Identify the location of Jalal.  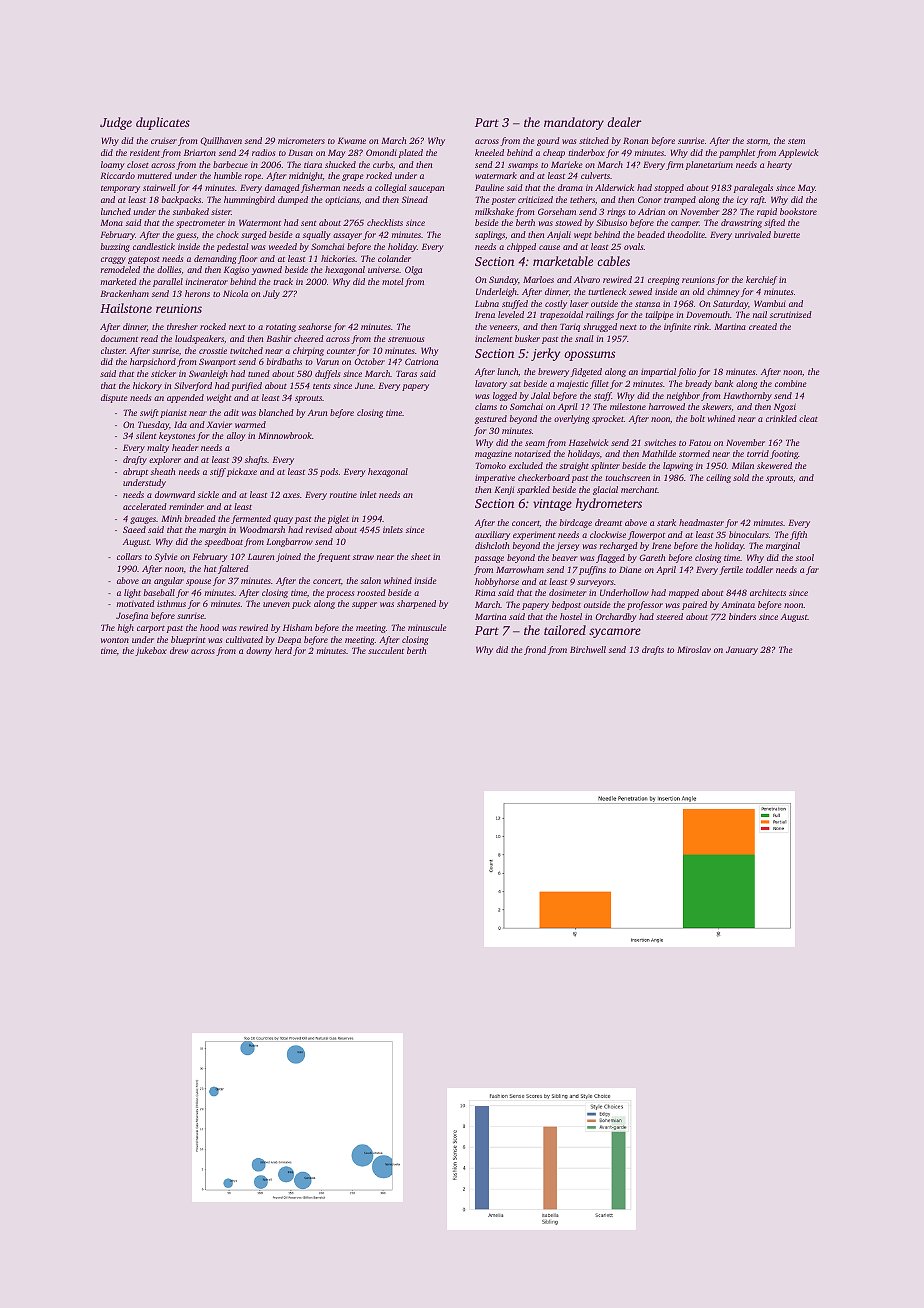
(540, 395).
